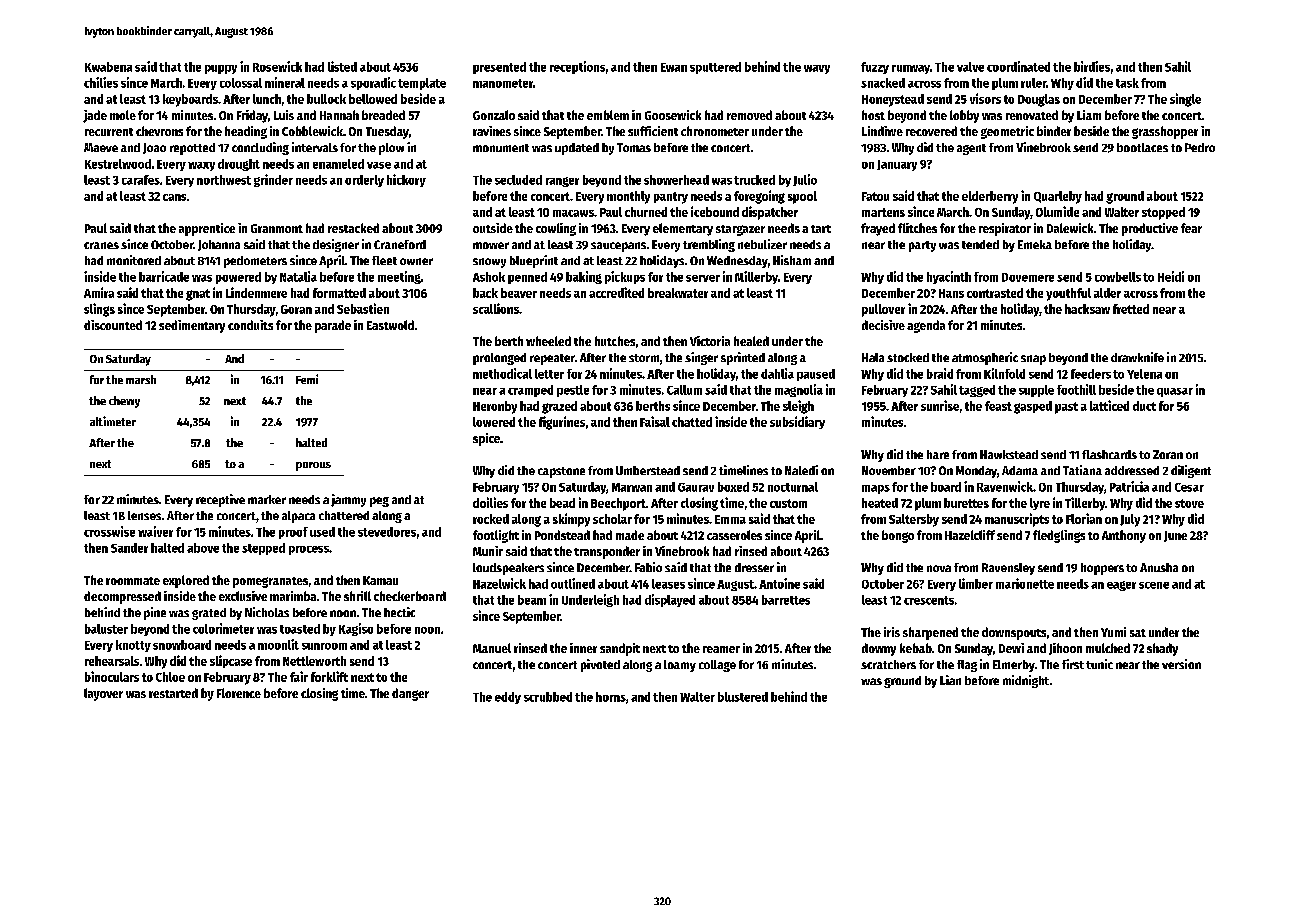  Describe the element at coordinates (618, 504) in the screenshot. I see `Beechport` at that location.
